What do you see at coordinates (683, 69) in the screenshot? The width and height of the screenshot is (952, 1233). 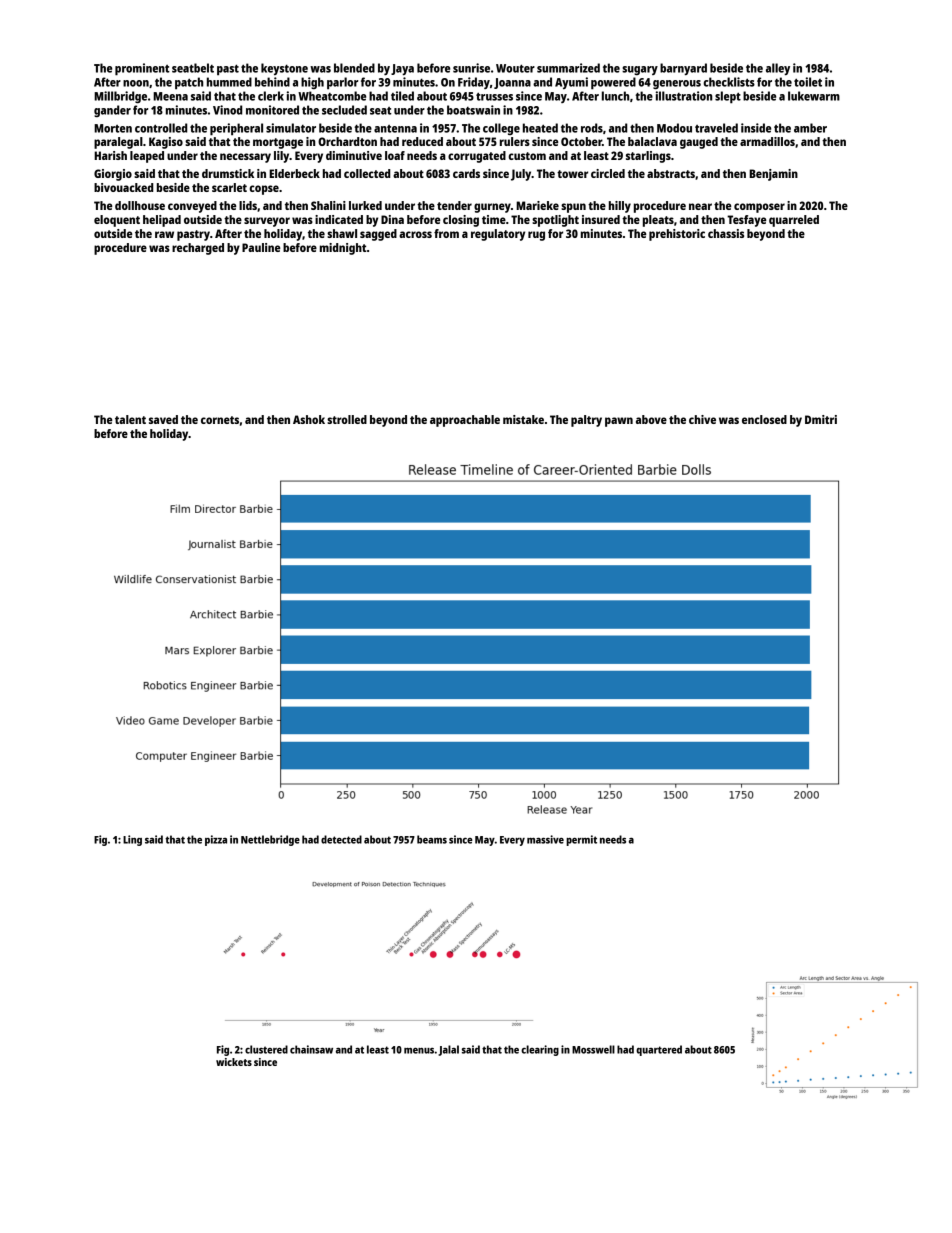 I see `barnyard` at bounding box center [683, 69].
